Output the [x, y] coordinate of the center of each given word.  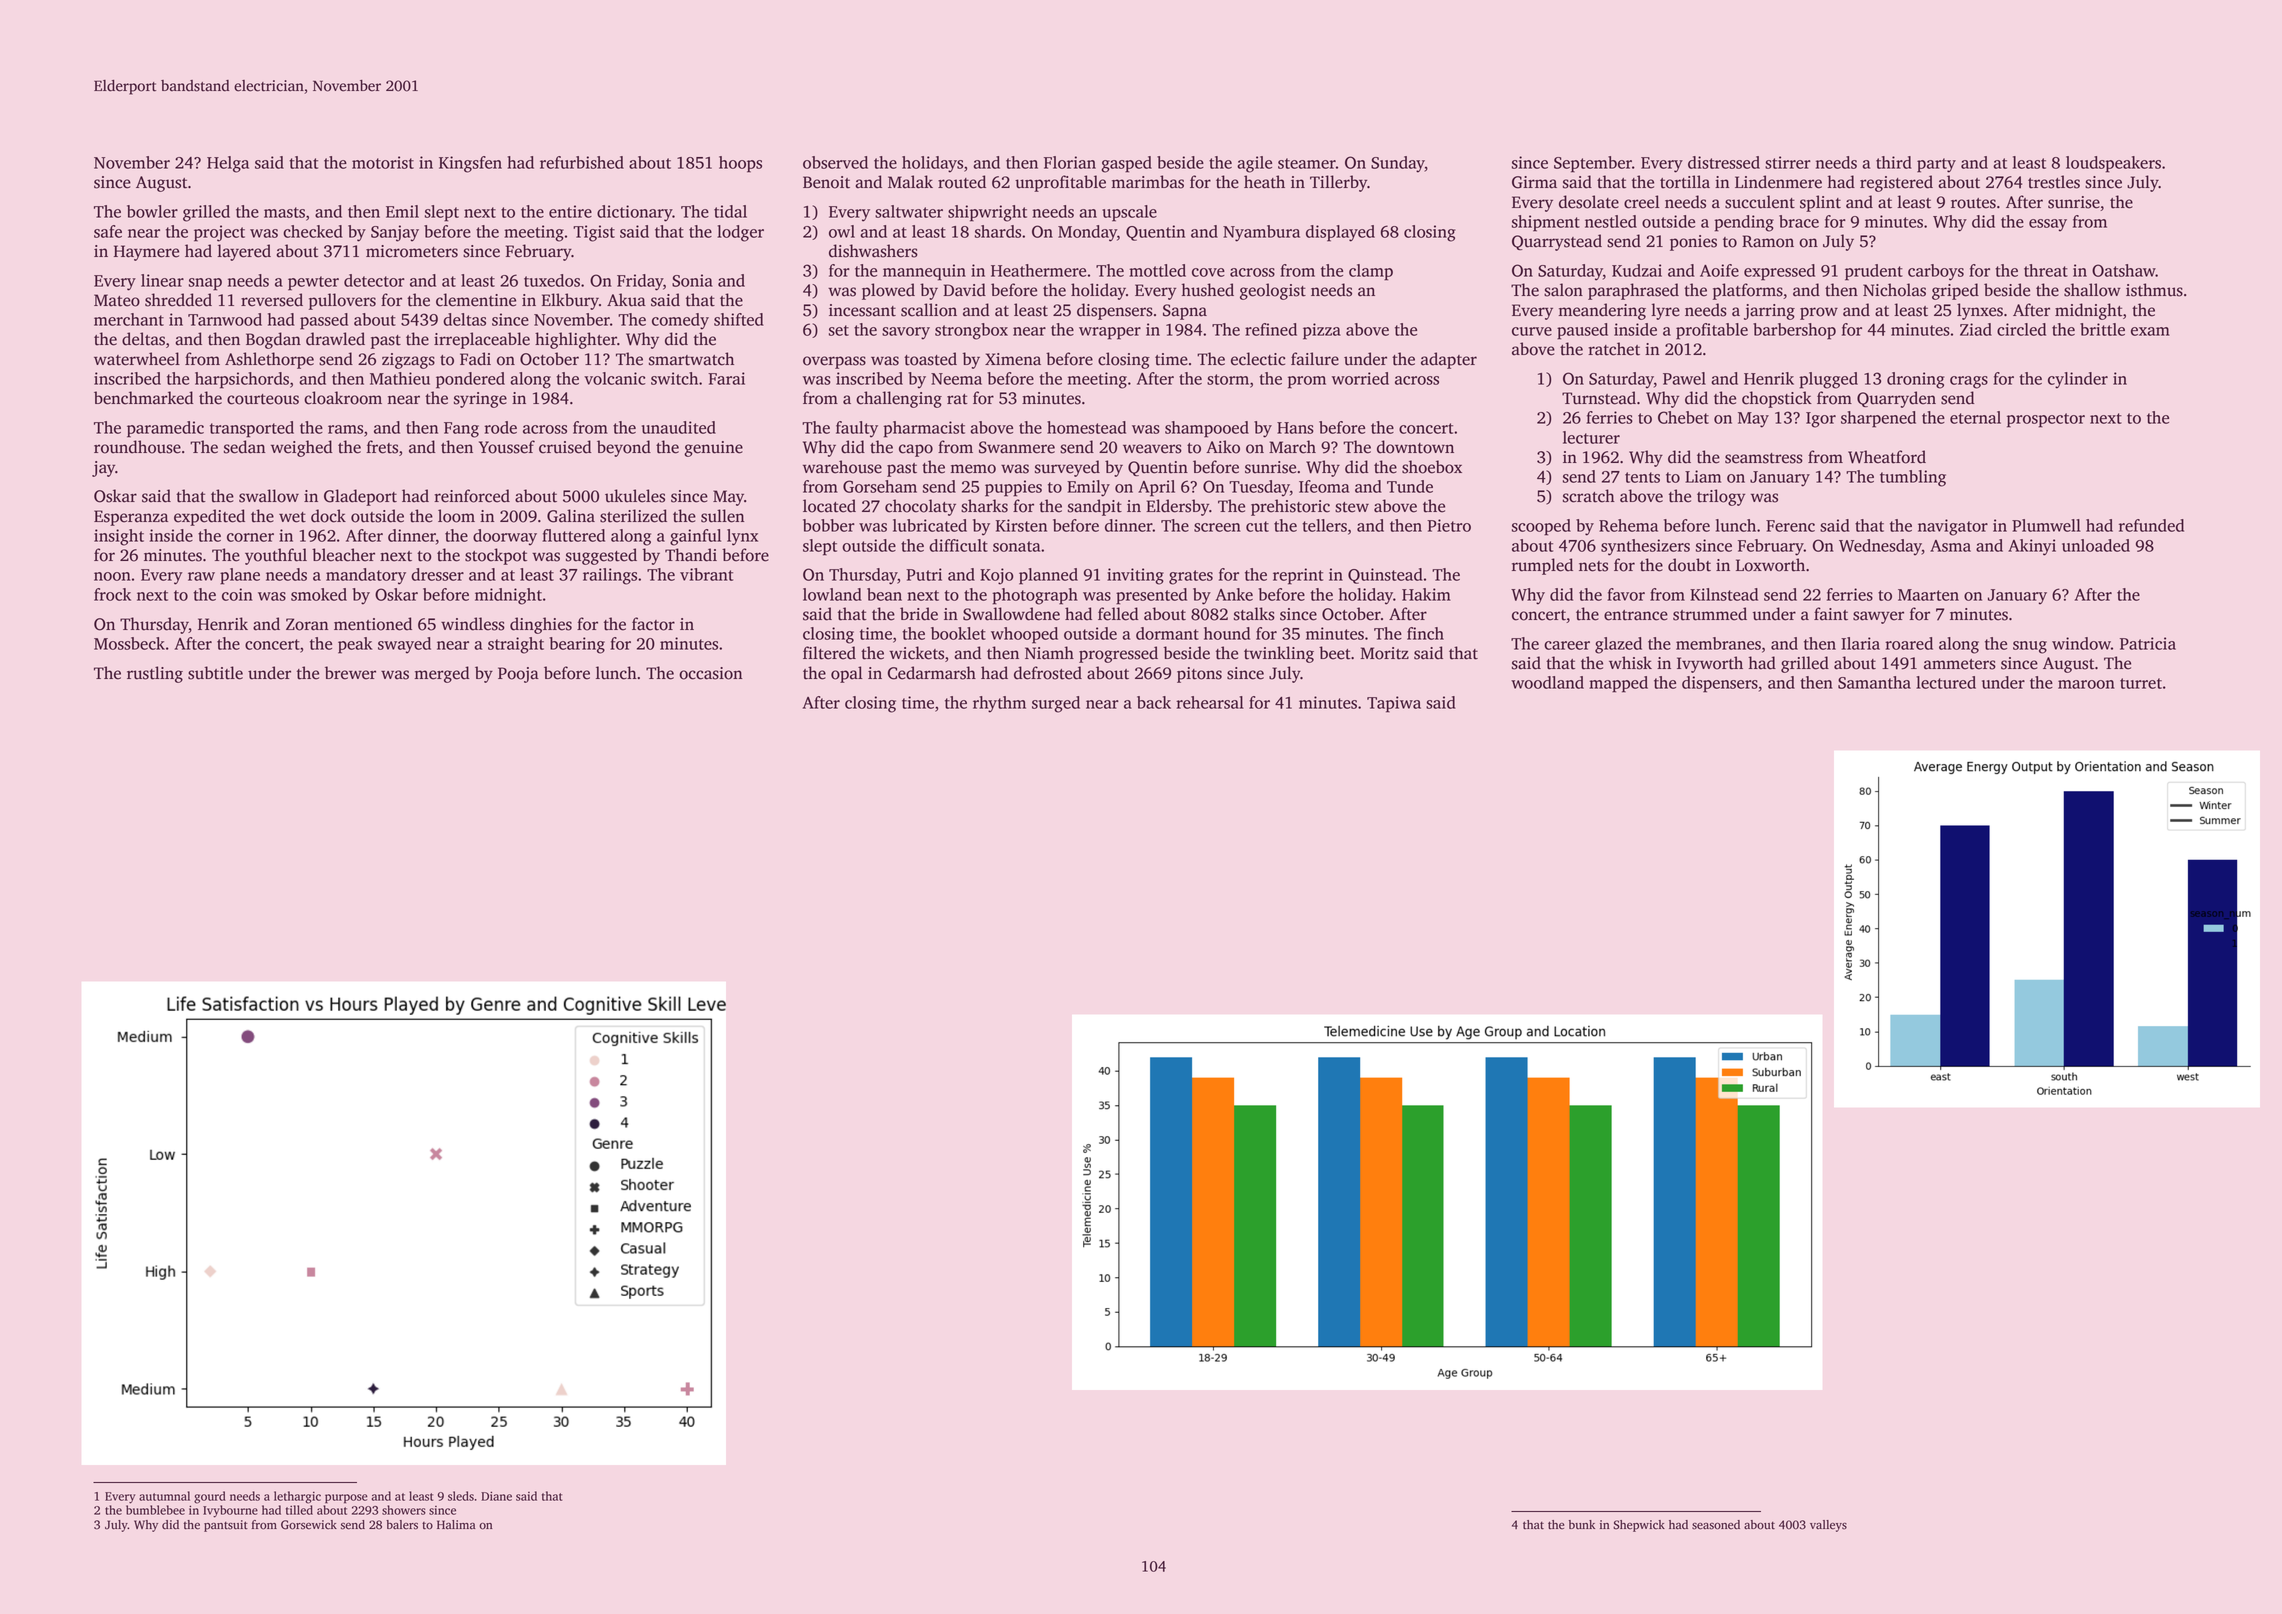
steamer [1307, 163]
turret [2141, 683]
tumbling [1913, 478]
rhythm [999, 704]
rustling [155, 674]
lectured [1946, 682]
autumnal [164, 1496]
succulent [1760, 202]
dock [328, 516]
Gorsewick [309, 1525]
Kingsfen [470, 164]
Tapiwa [1394, 704]
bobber [829, 525]
